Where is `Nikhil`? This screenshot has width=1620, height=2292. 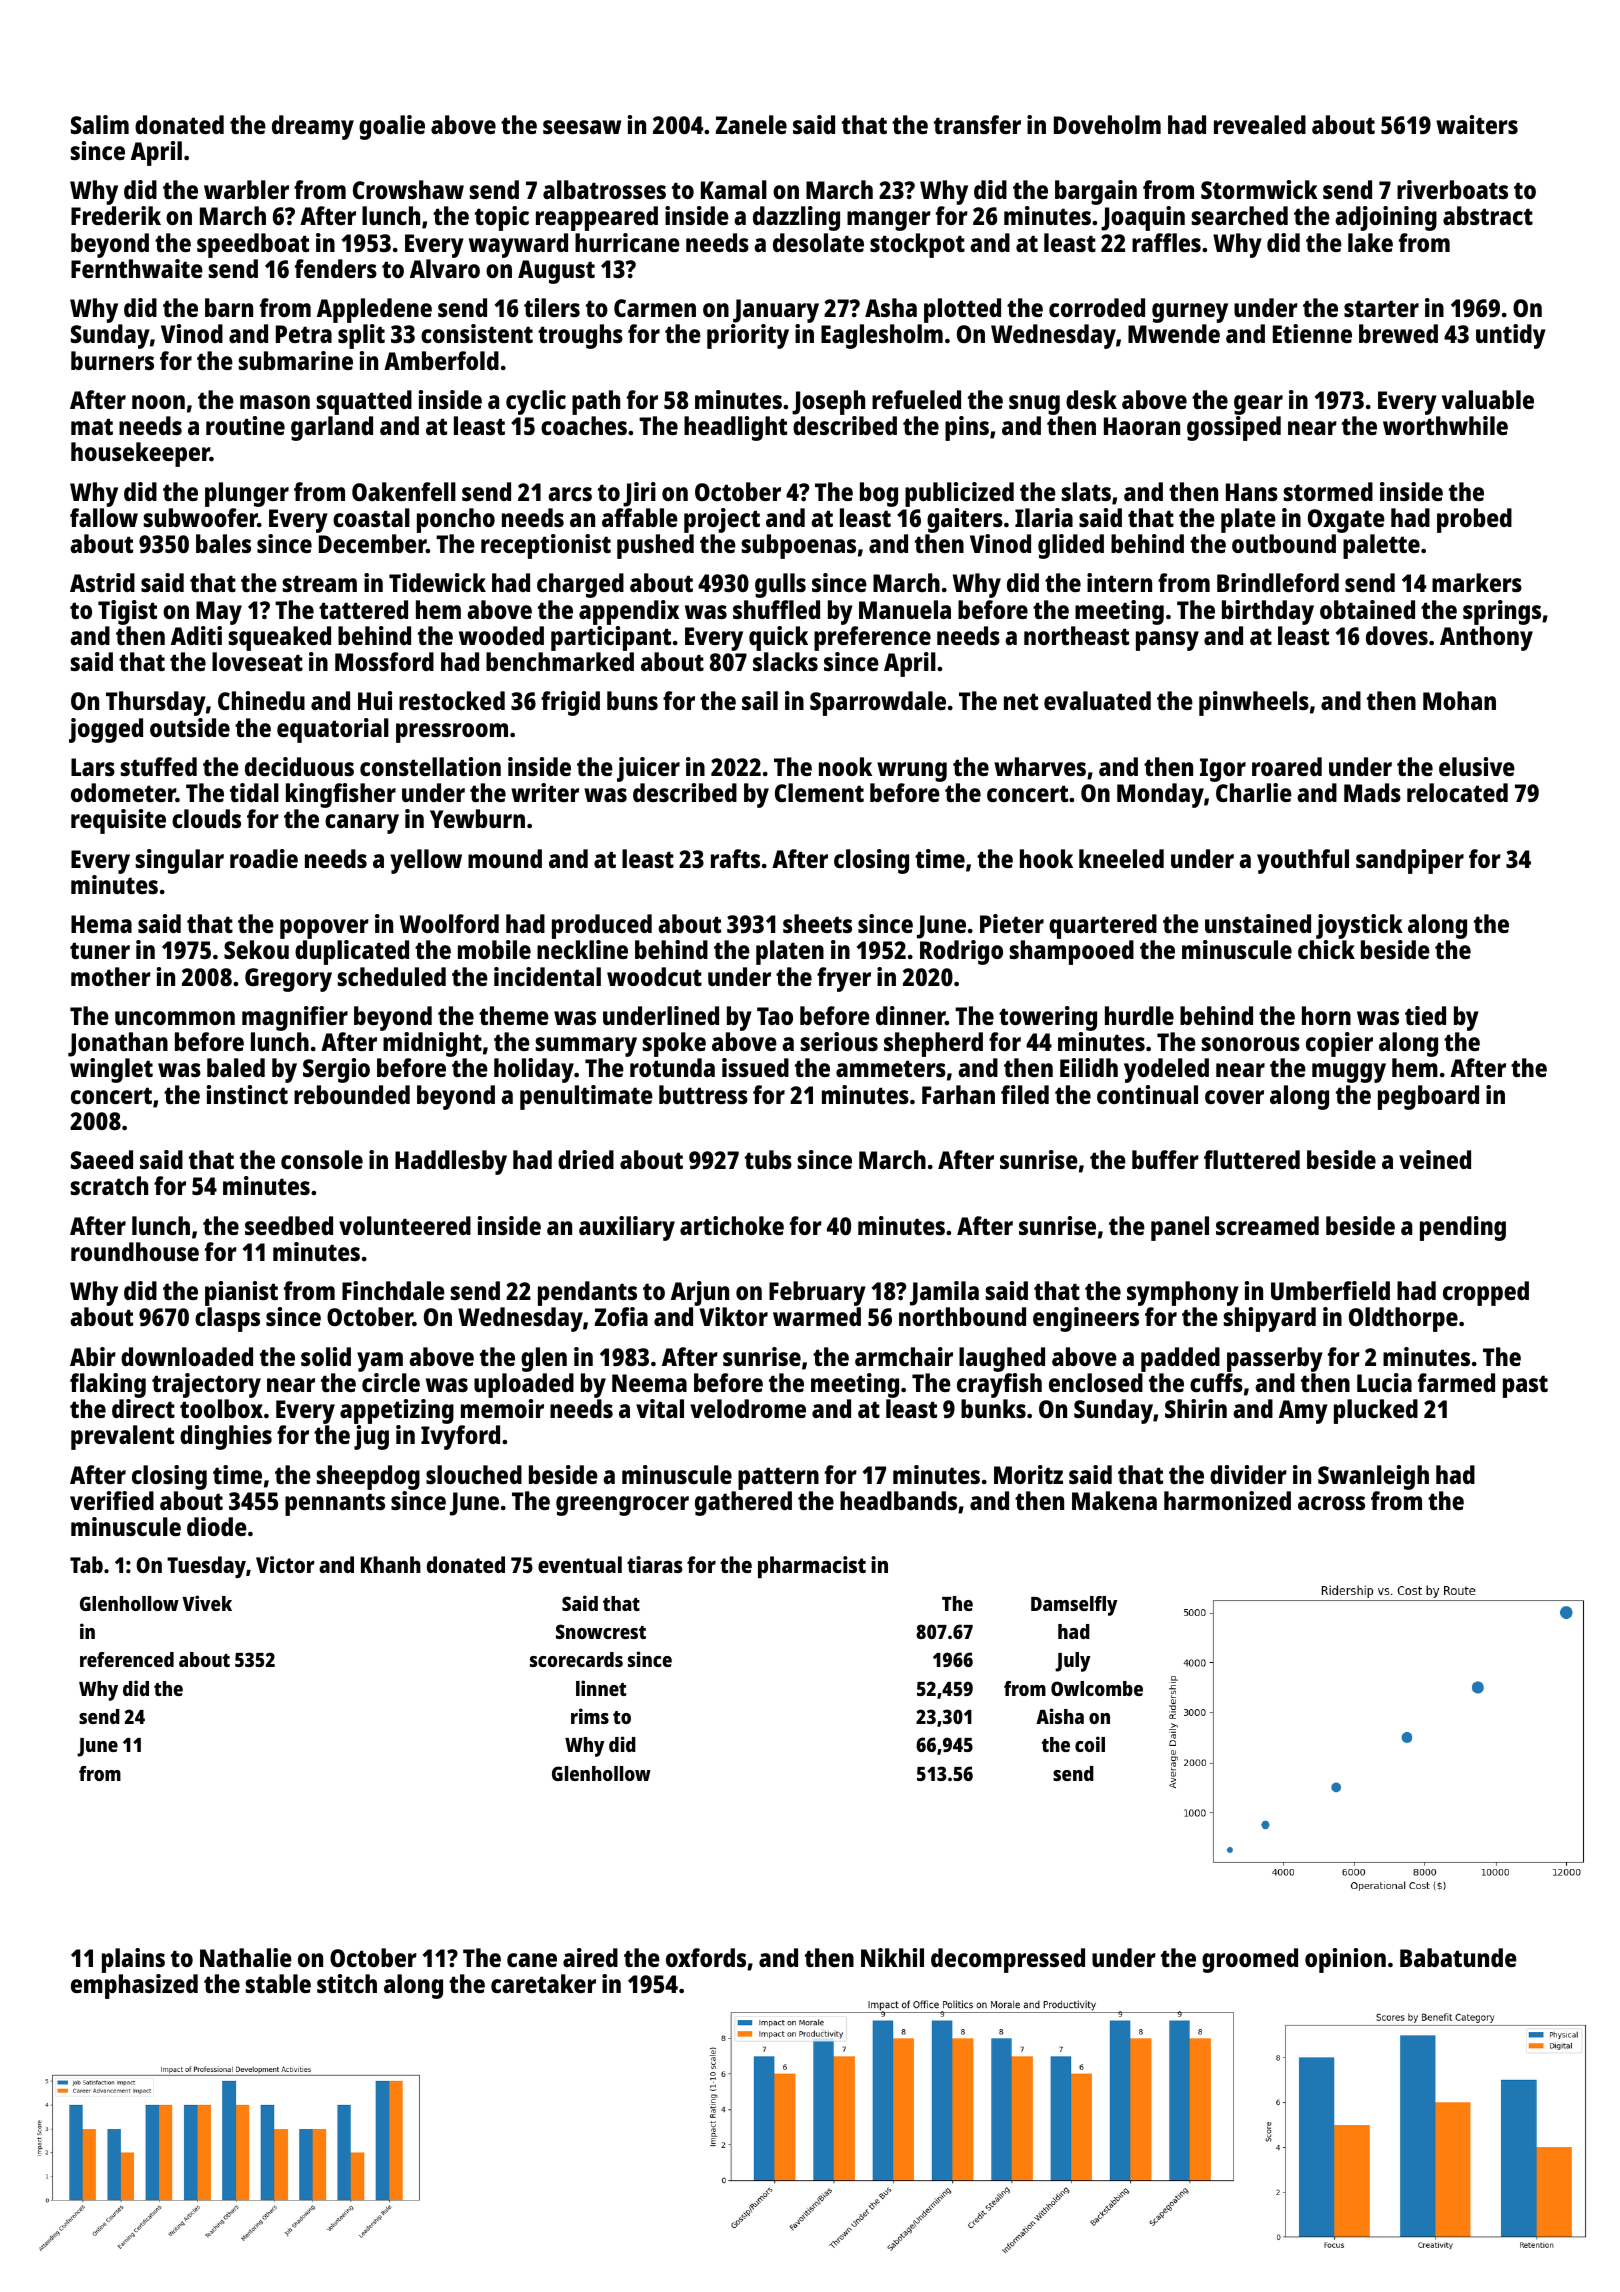 Nikhil is located at coordinates (892, 1957).
